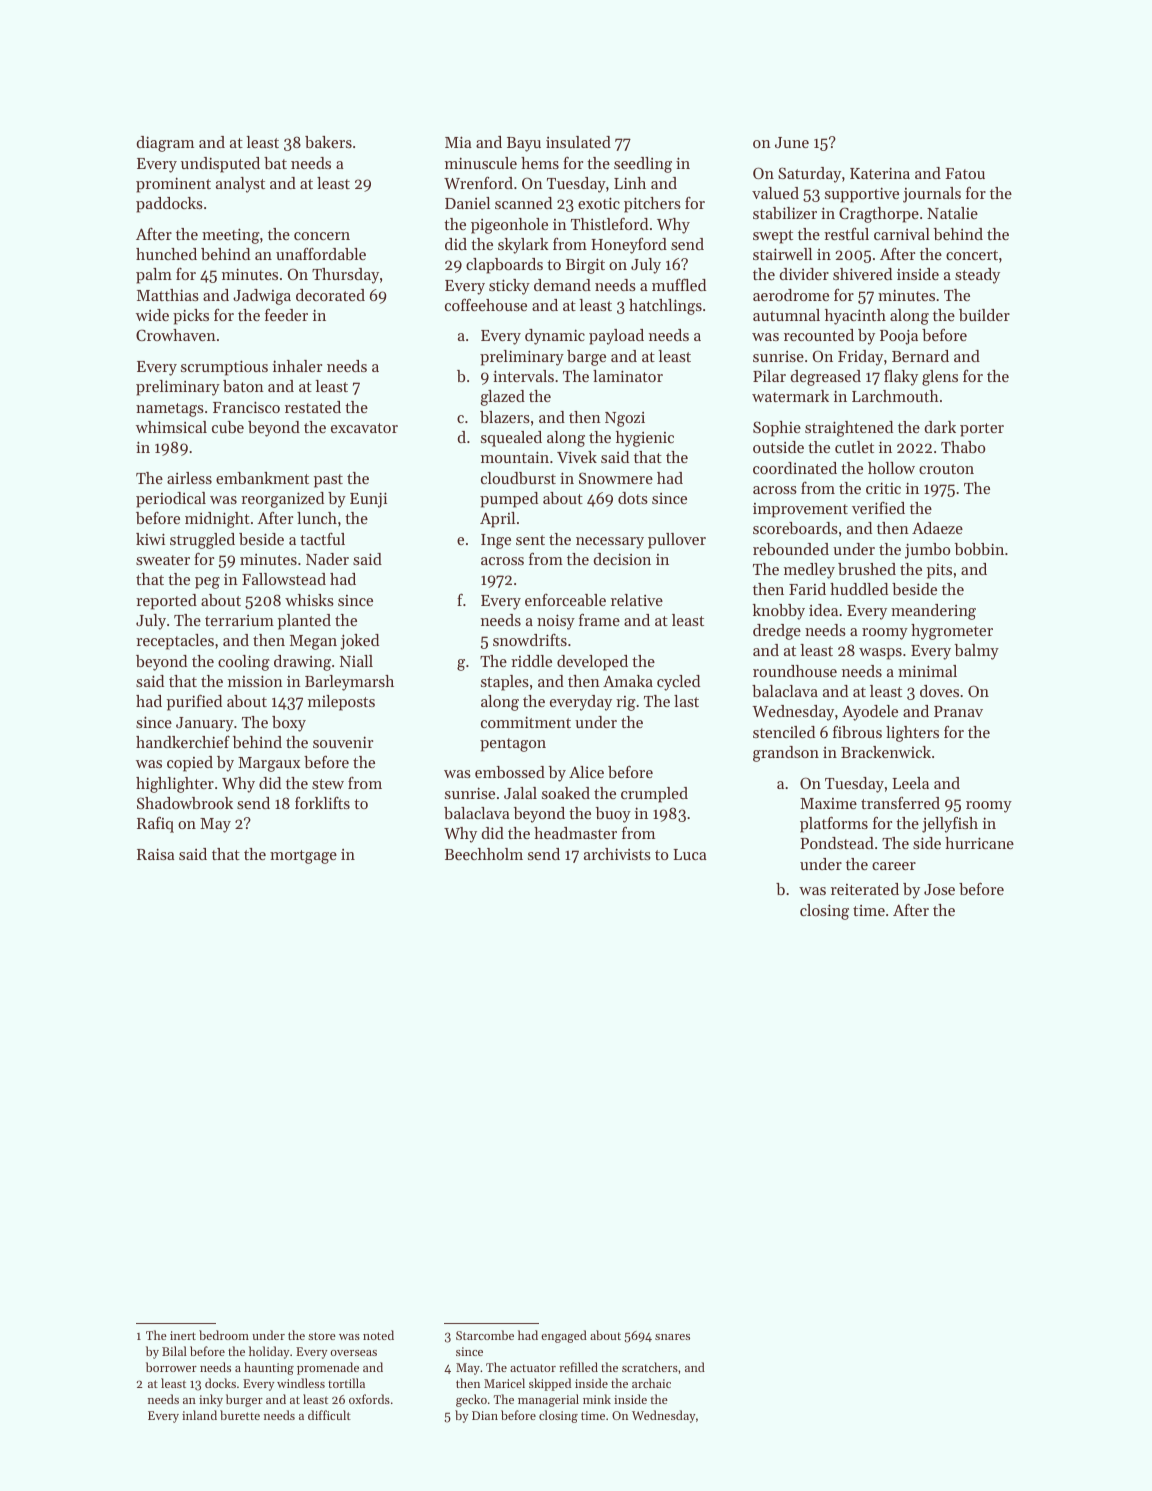 This screenshot has width=1152, height=1491. Describe the element at coordinates (982, 430) in the screenshot. I see `porter` at that location.
